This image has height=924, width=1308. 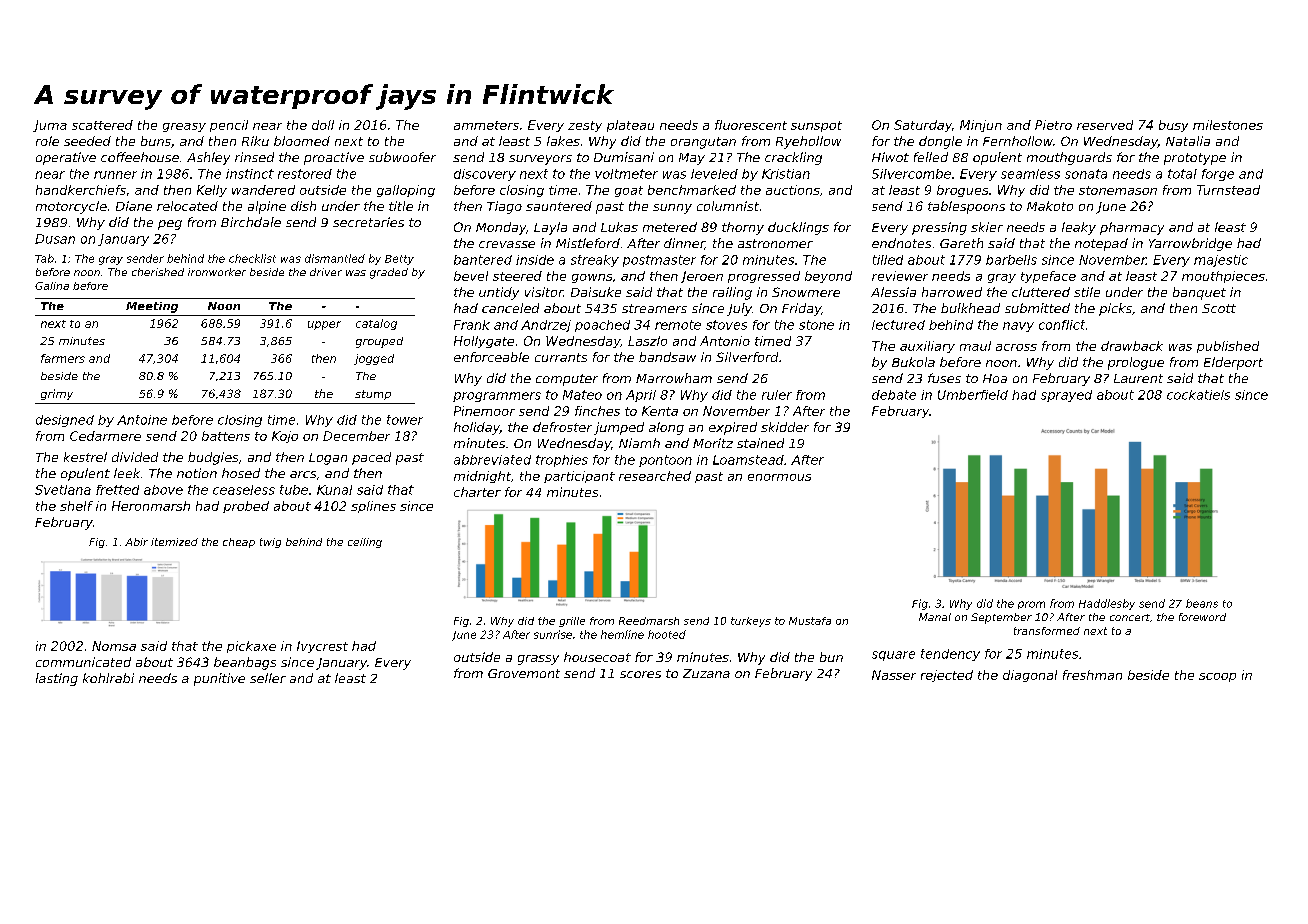 What do you see at coordinates (50, 126) in the image?
I see `Juma` at bounding box center [50, 126].
